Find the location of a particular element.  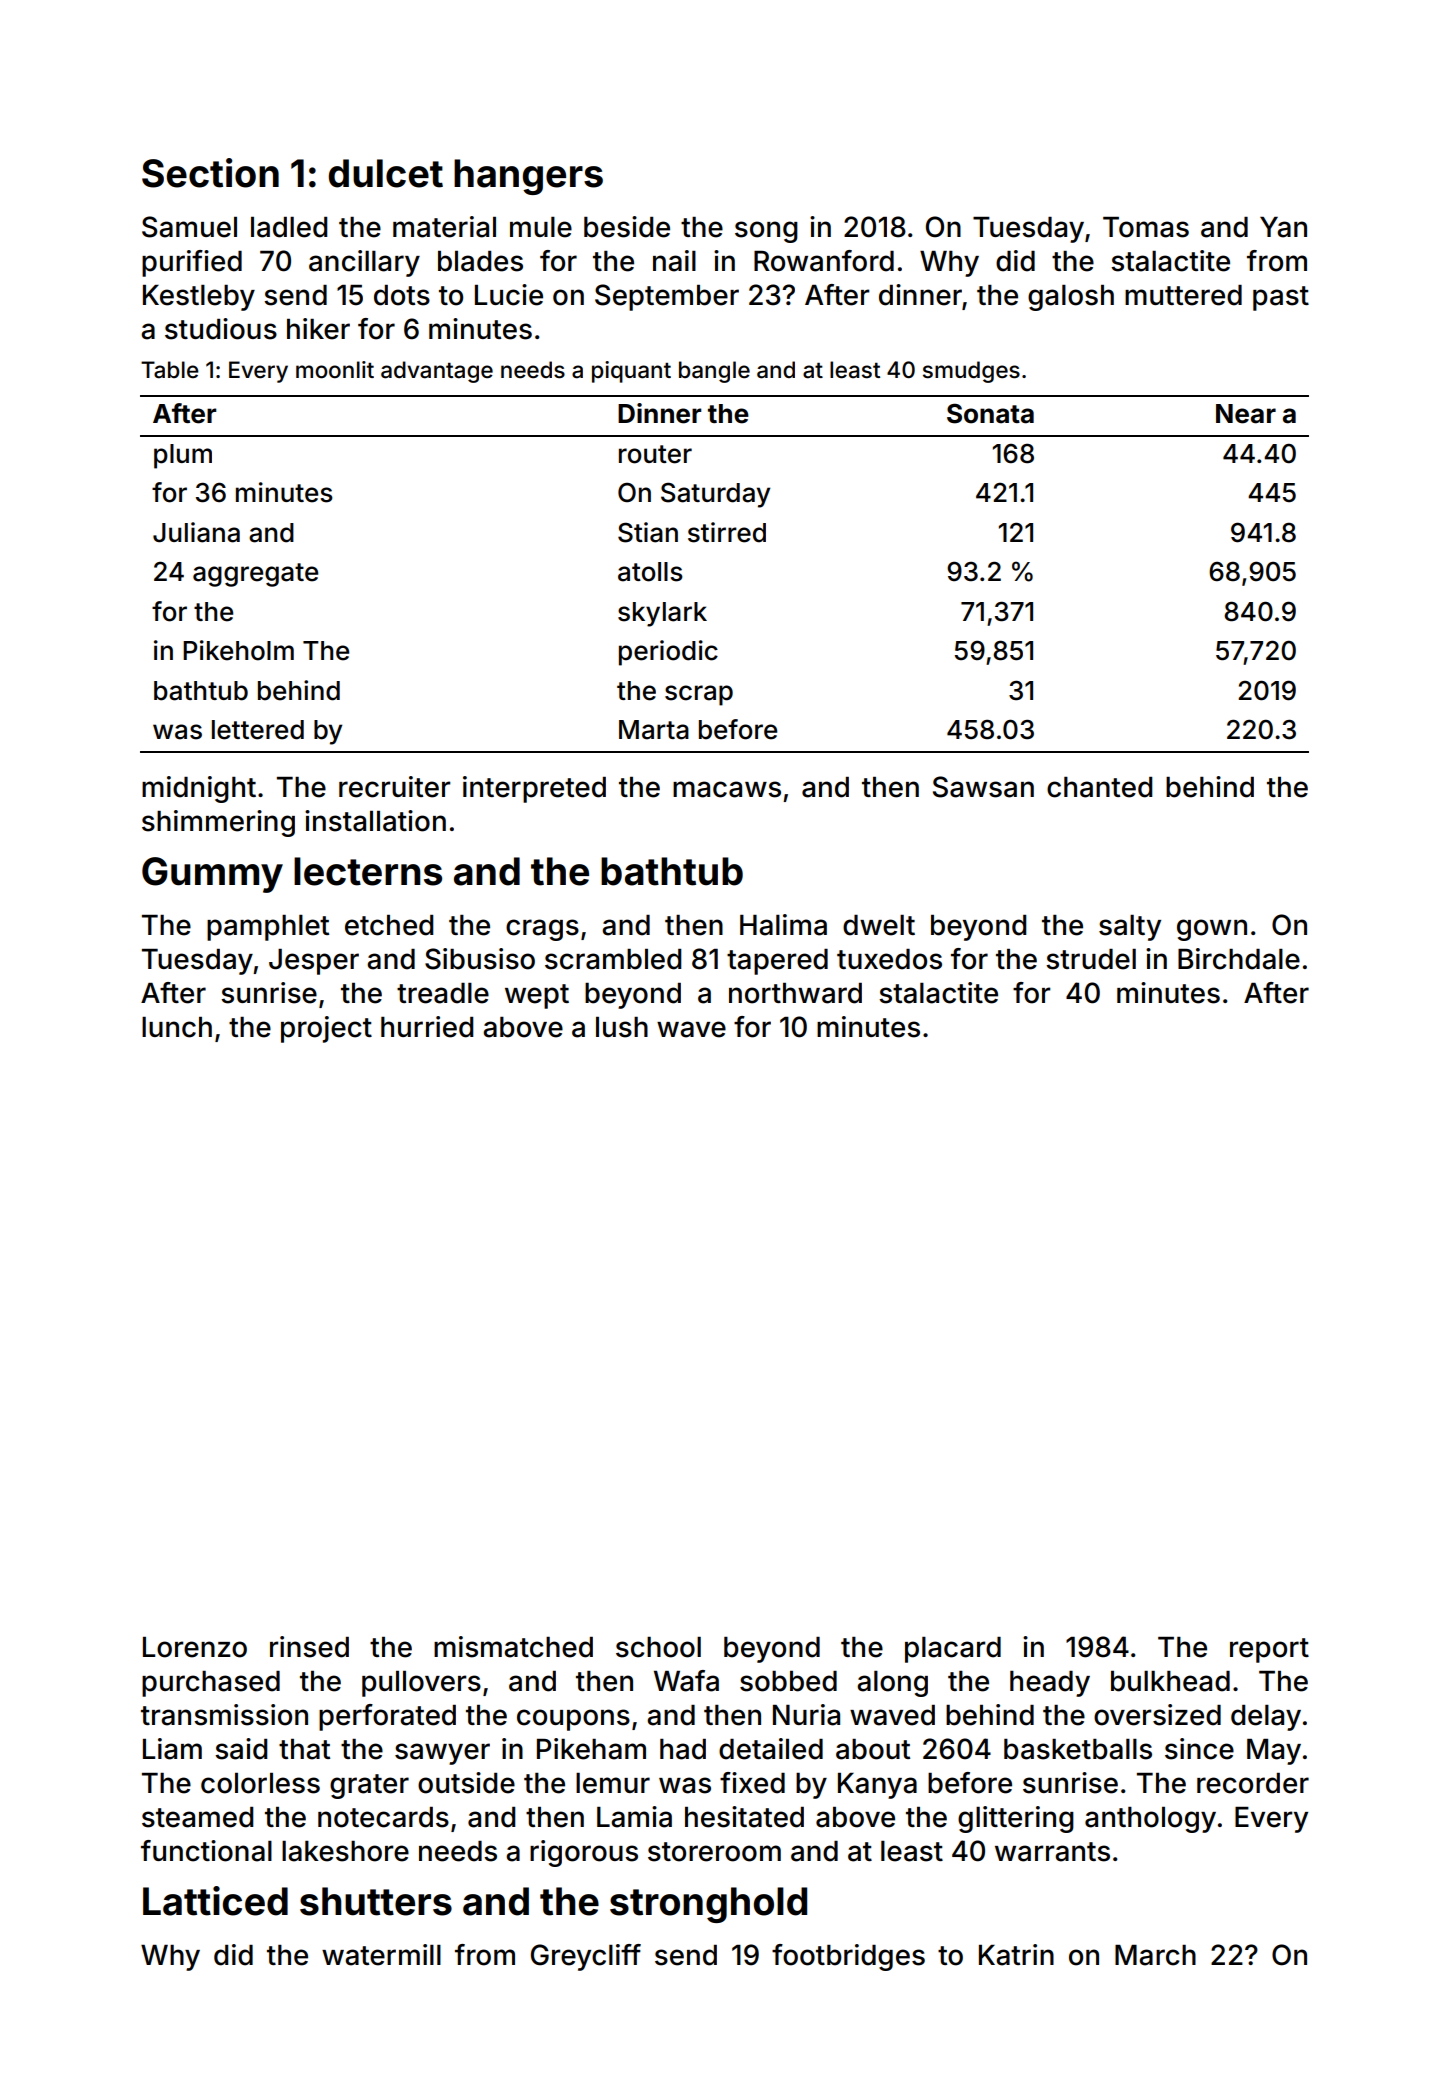

scrambled is located at coordinates (613, 959).
